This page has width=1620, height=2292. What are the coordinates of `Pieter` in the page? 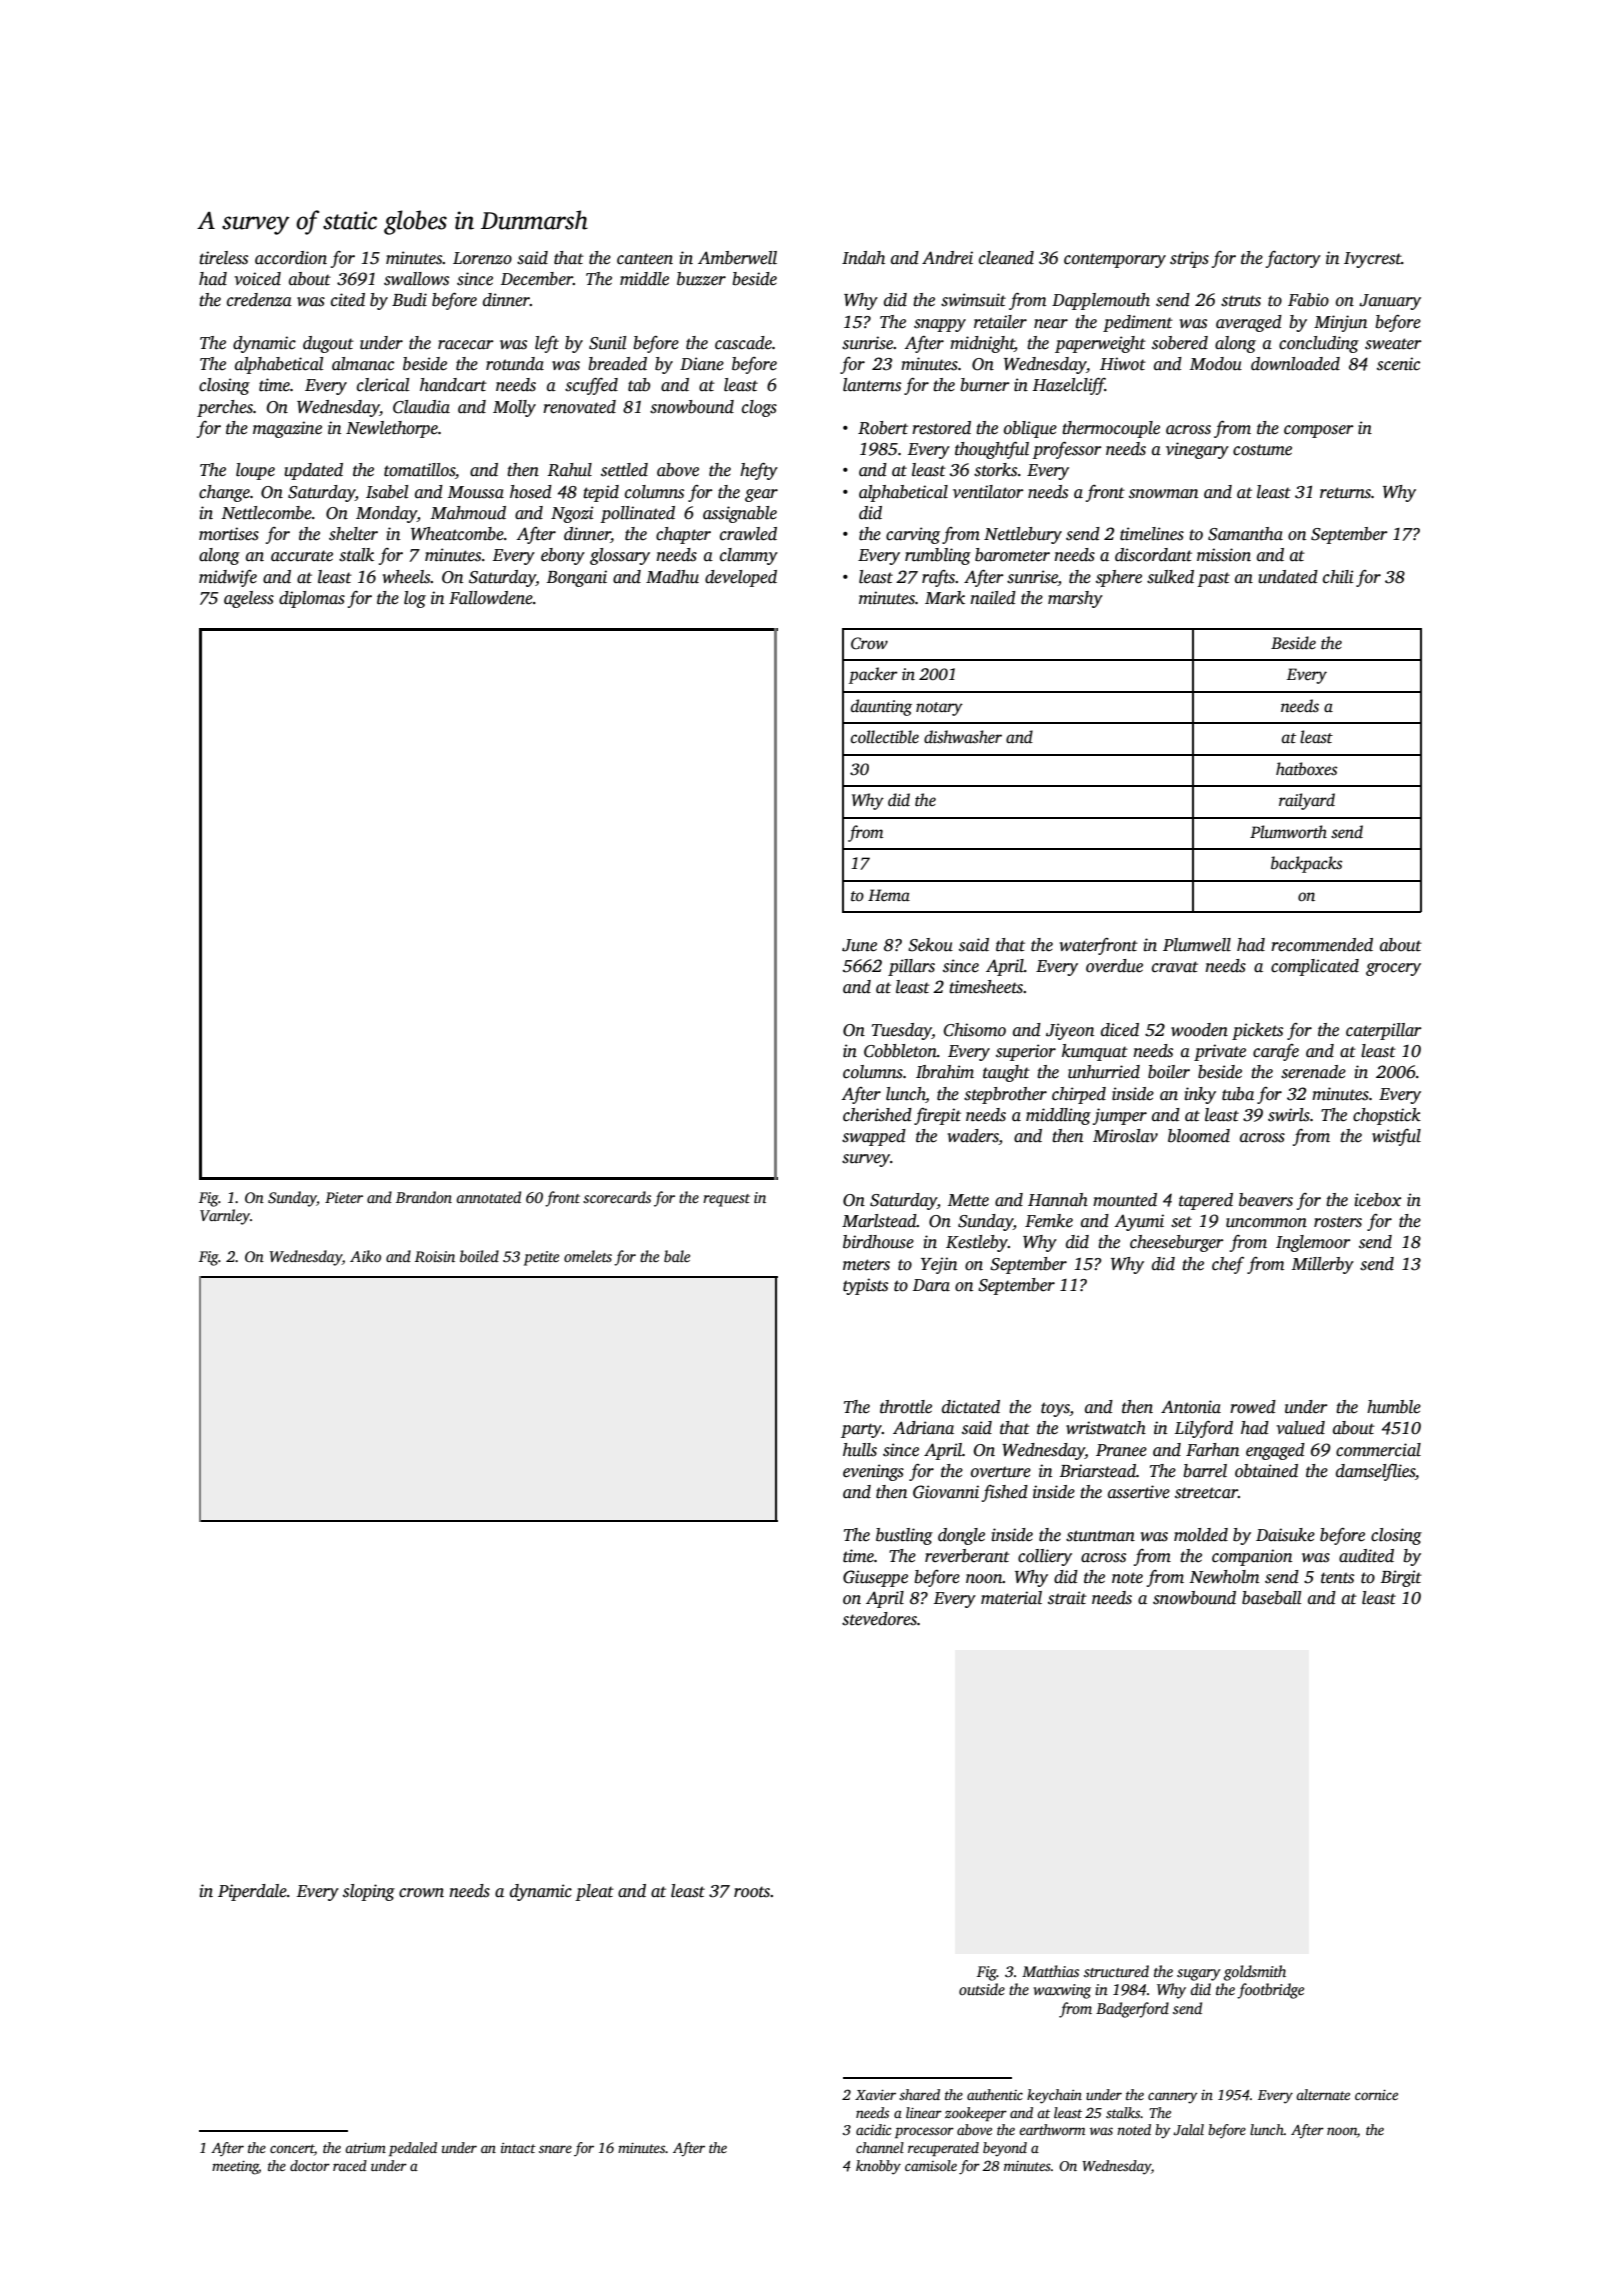 It's located at (344, 1197).
